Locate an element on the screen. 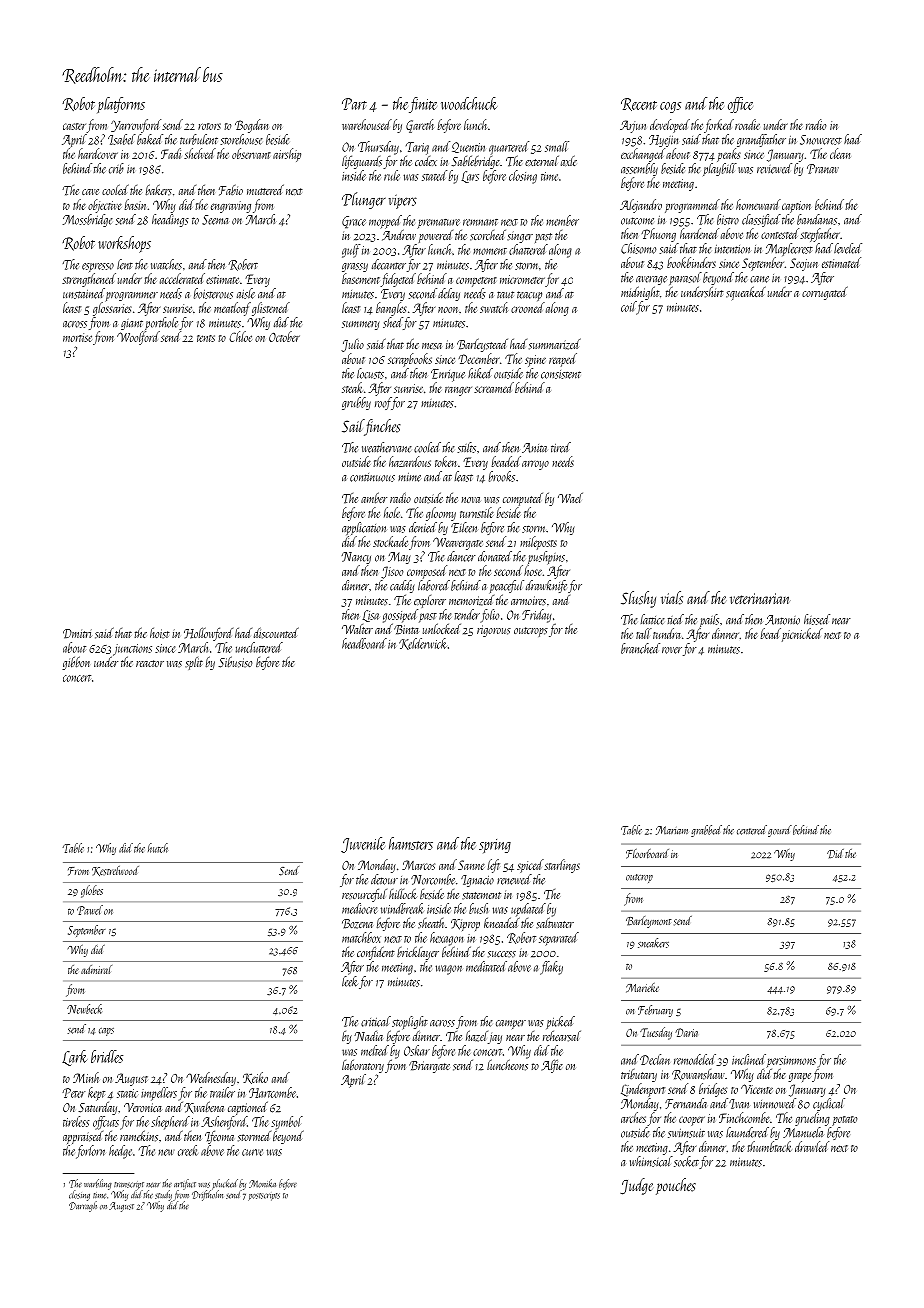 The image size is (924, 1308). hoist is located at coordinates (160, 633).
